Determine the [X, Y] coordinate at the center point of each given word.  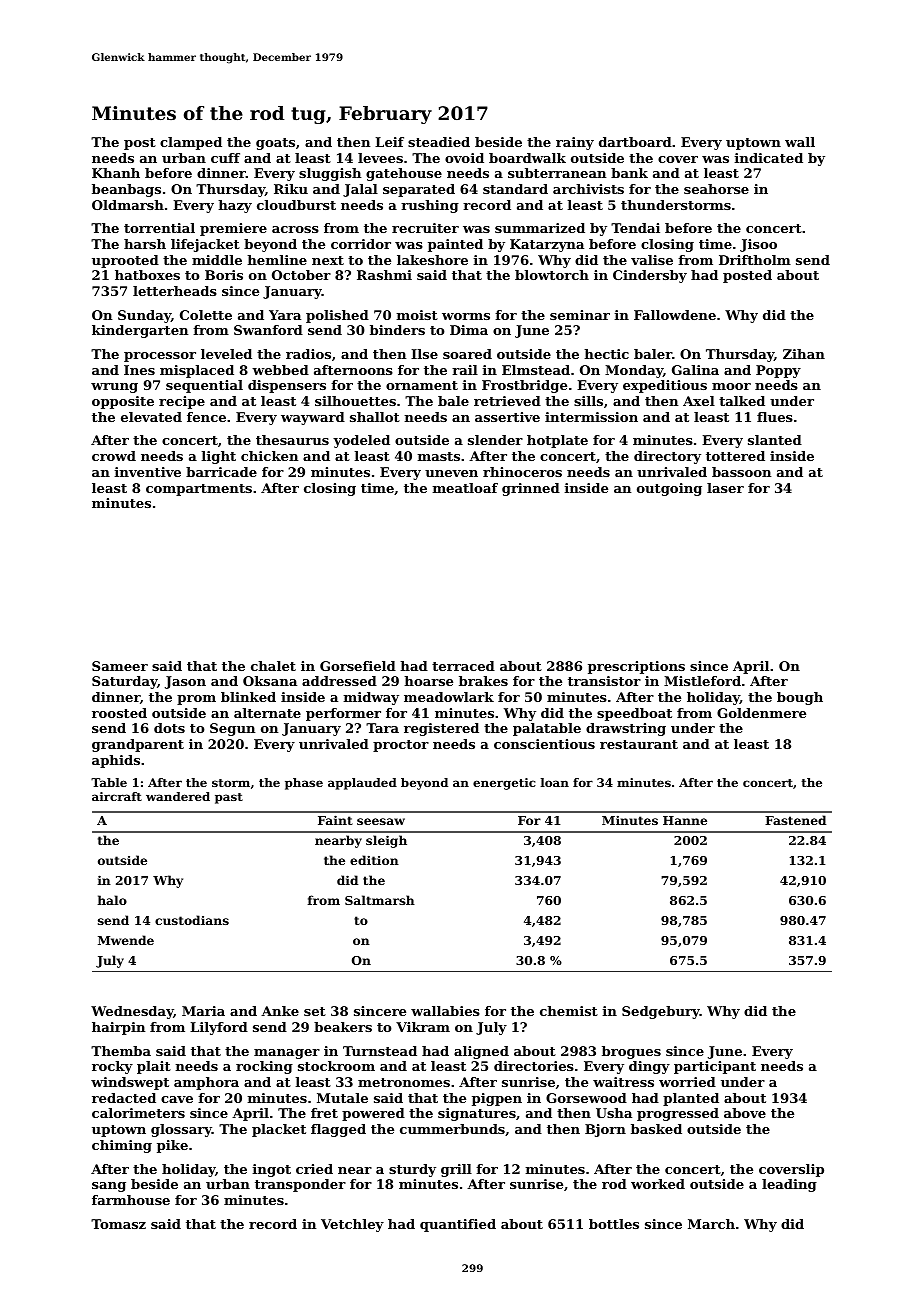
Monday [634, 371]
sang [109, 1187]
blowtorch [552, 275]
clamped [191, 143]
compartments [199, 490]
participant [715, 1067]
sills [588, 401]
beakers [343, 1027]
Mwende [126, 940]
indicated [769, 158]
